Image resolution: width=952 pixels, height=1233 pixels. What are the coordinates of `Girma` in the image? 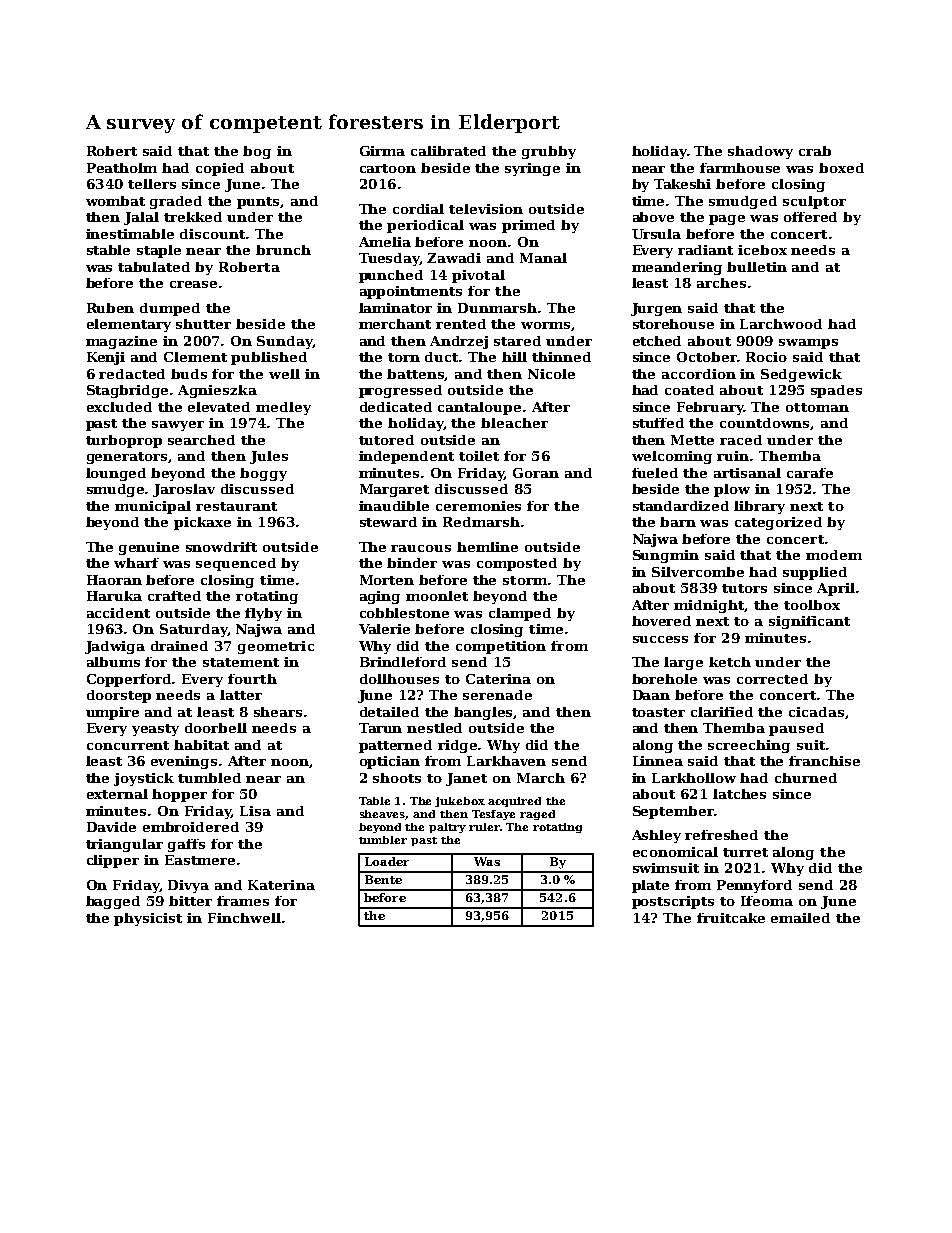 It's located at (382, 151).
